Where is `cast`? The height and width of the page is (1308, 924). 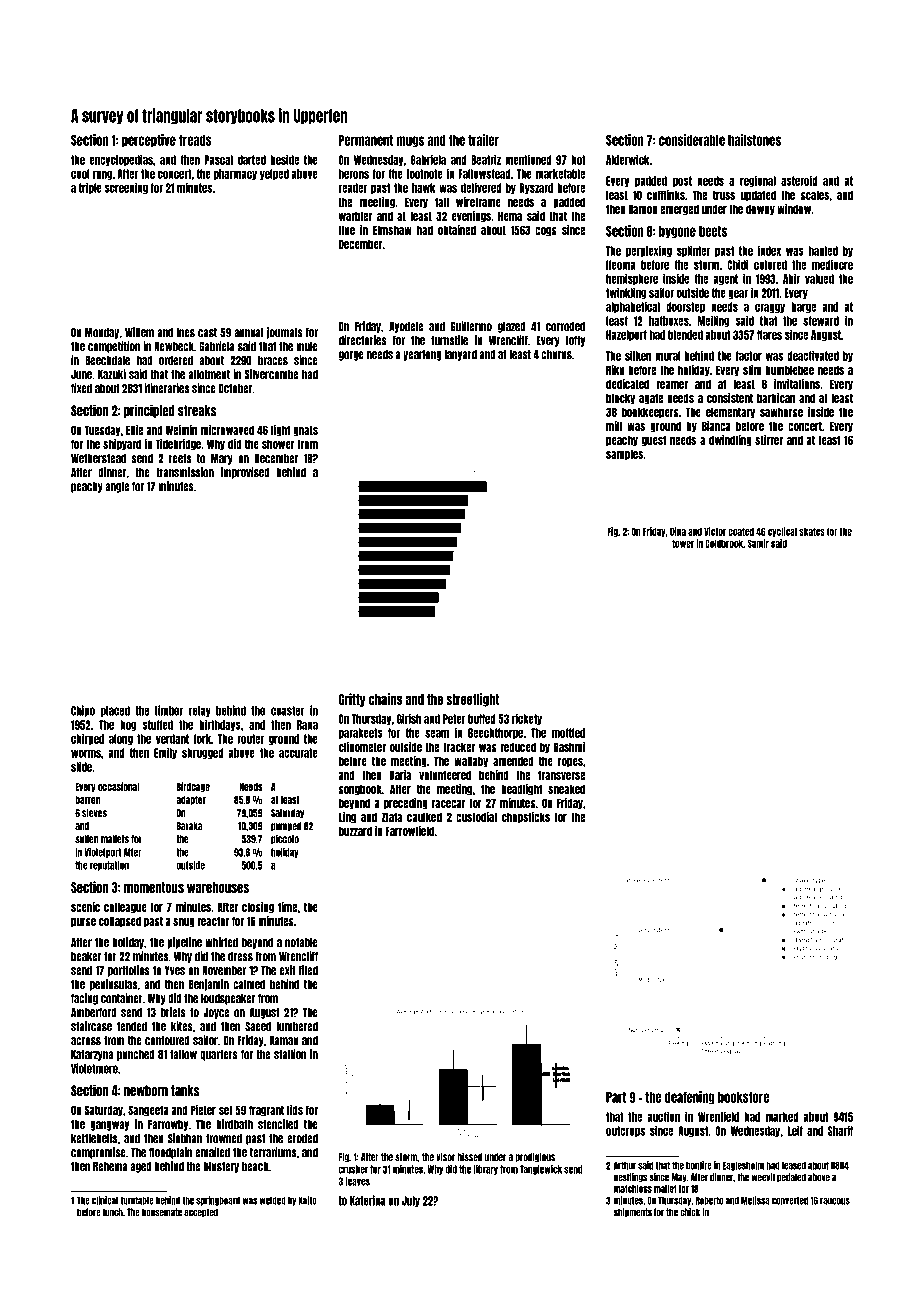 cast is located at coordinates (207, 333).
